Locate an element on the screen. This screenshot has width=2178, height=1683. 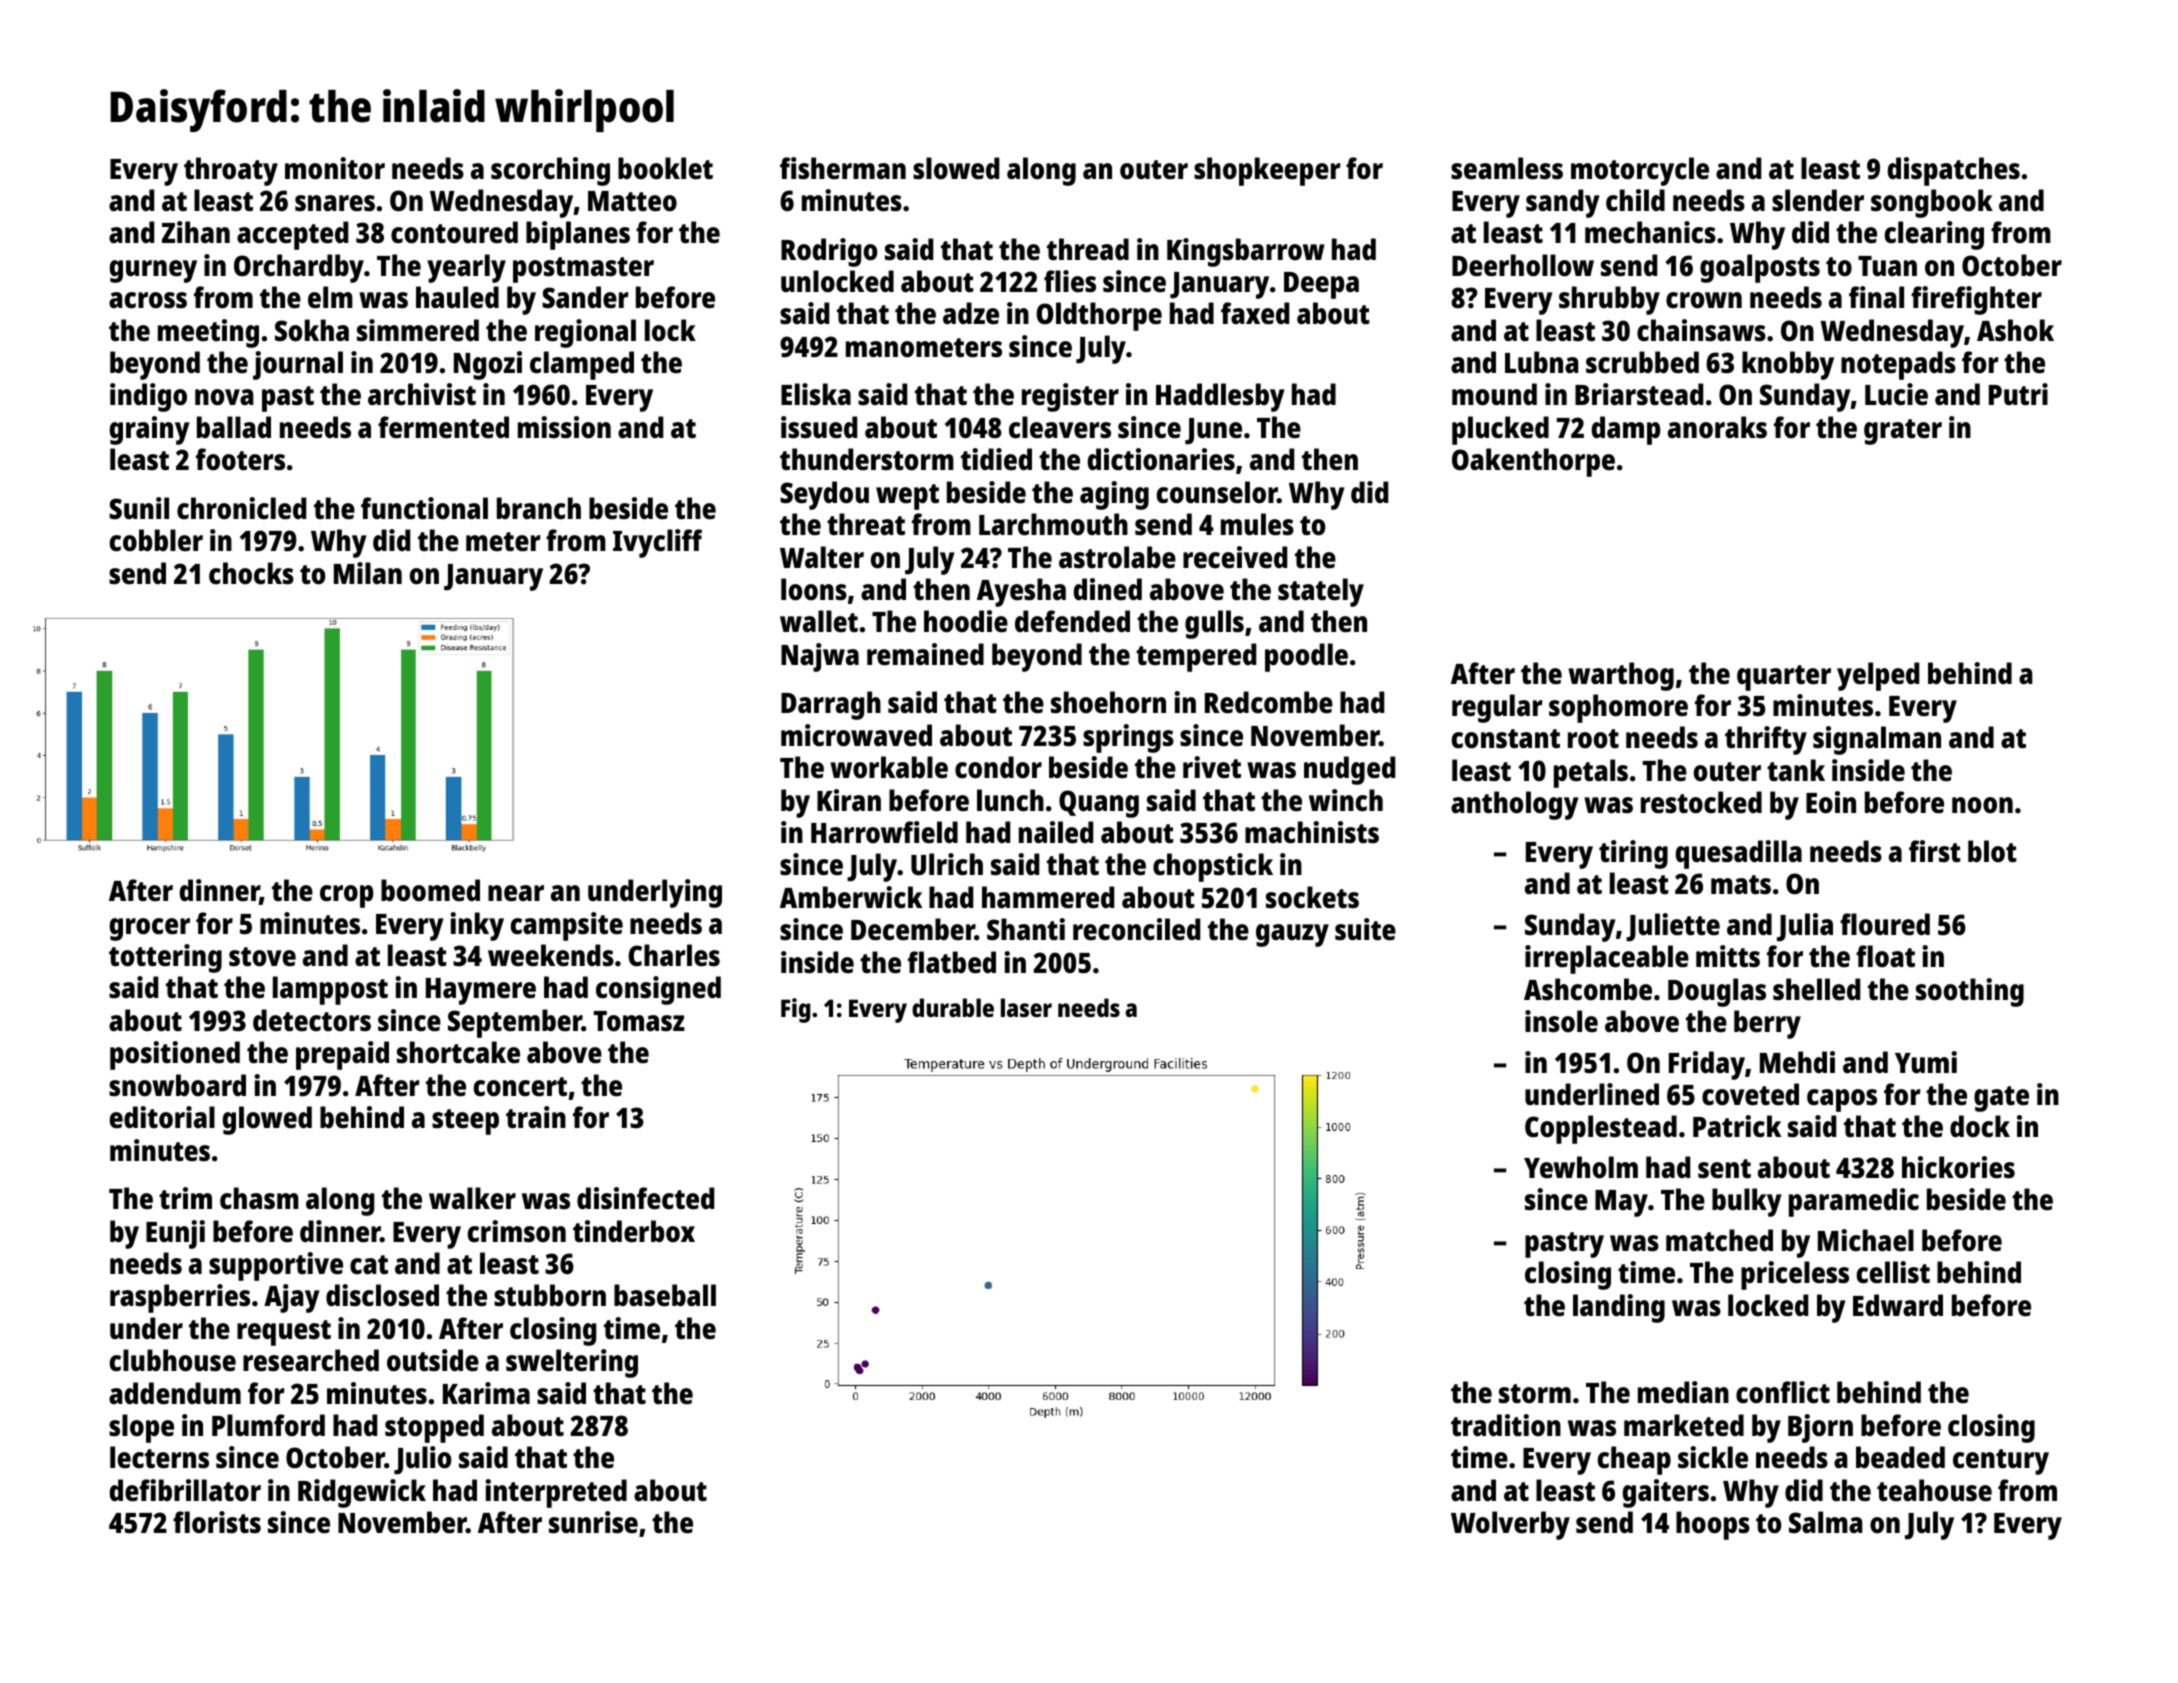
Haymere is located at coordinates (481, 991).
